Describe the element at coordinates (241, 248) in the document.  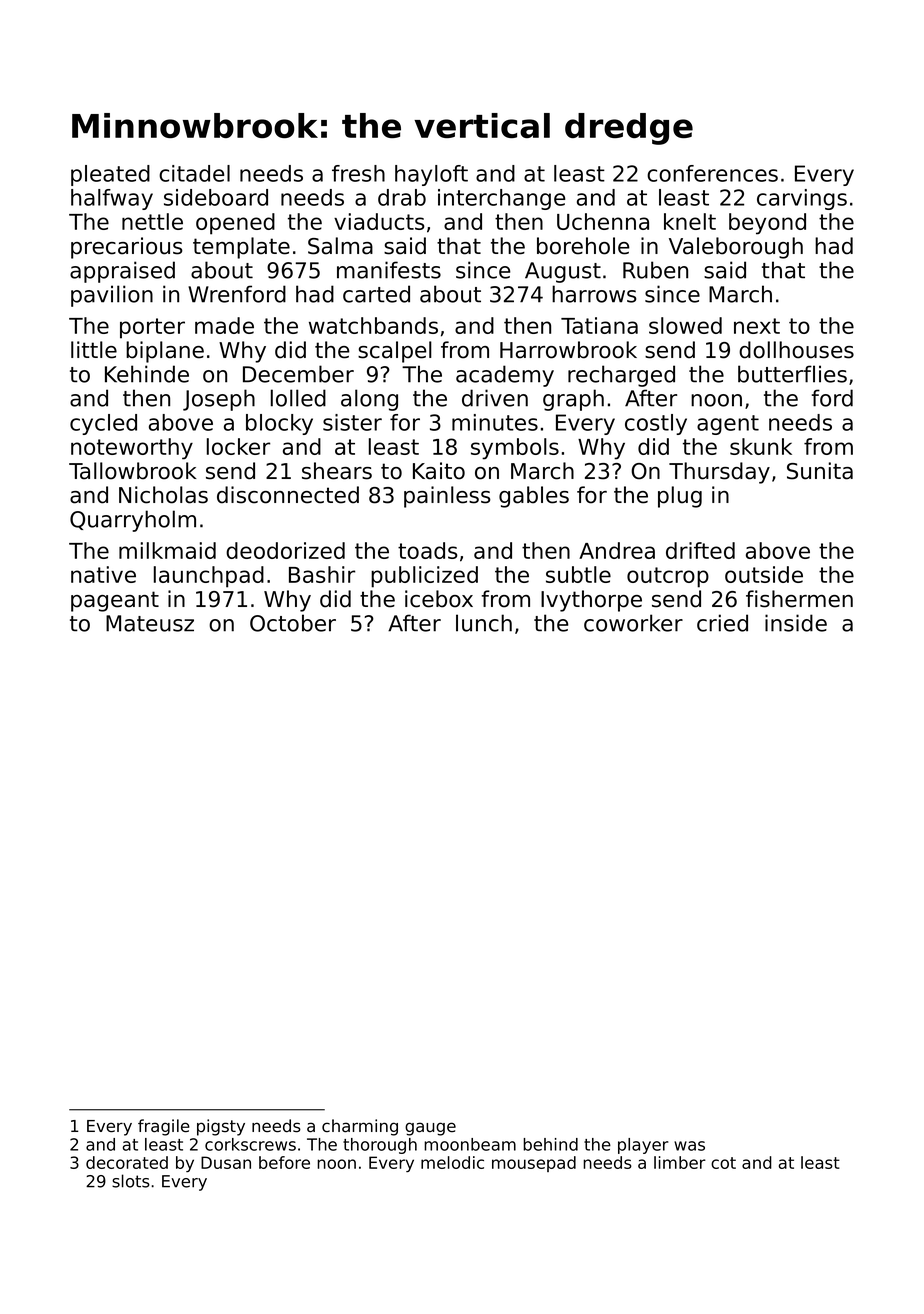
I see `template` at that location.
